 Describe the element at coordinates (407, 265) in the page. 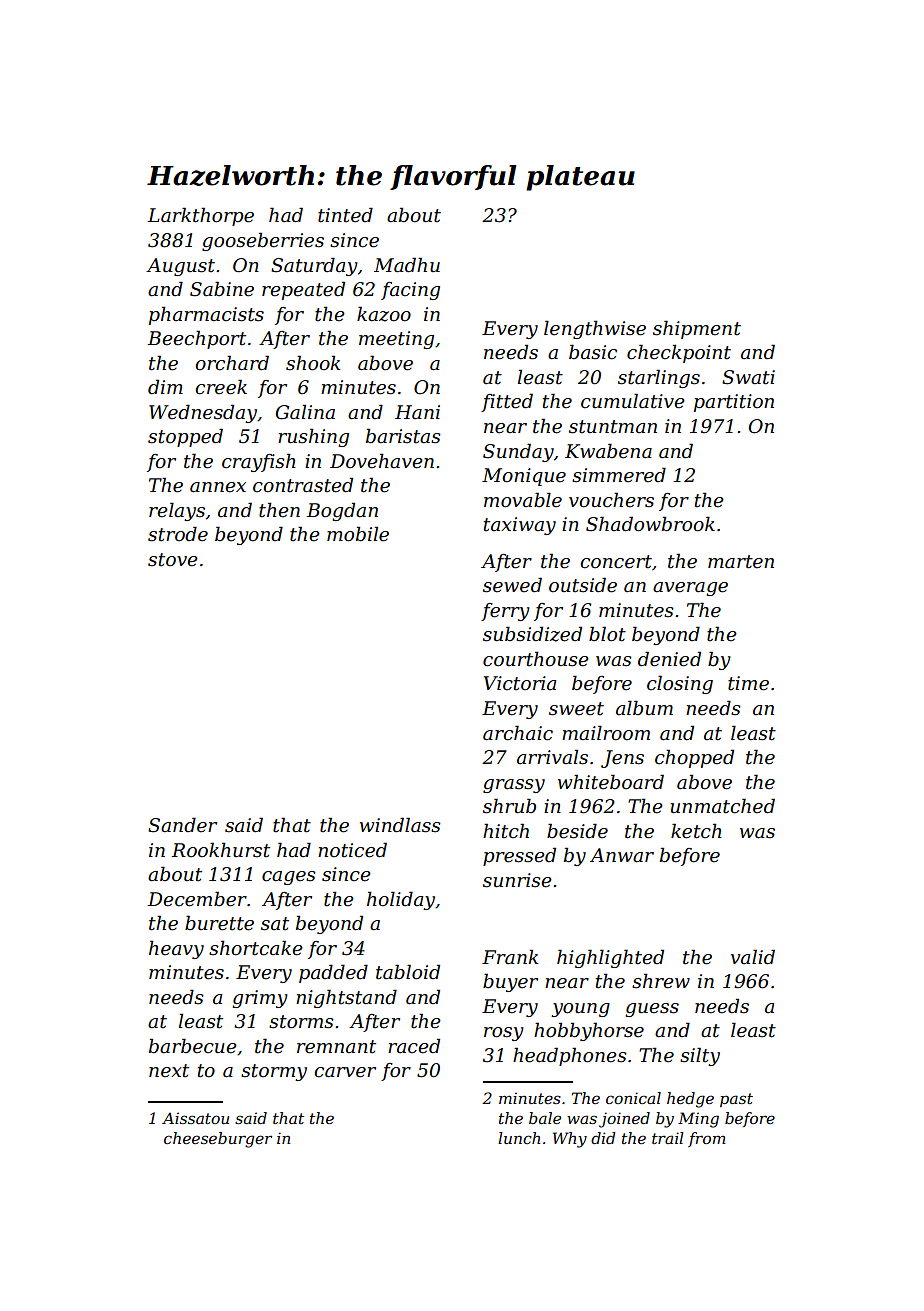

I see `Madhu` at that location.
